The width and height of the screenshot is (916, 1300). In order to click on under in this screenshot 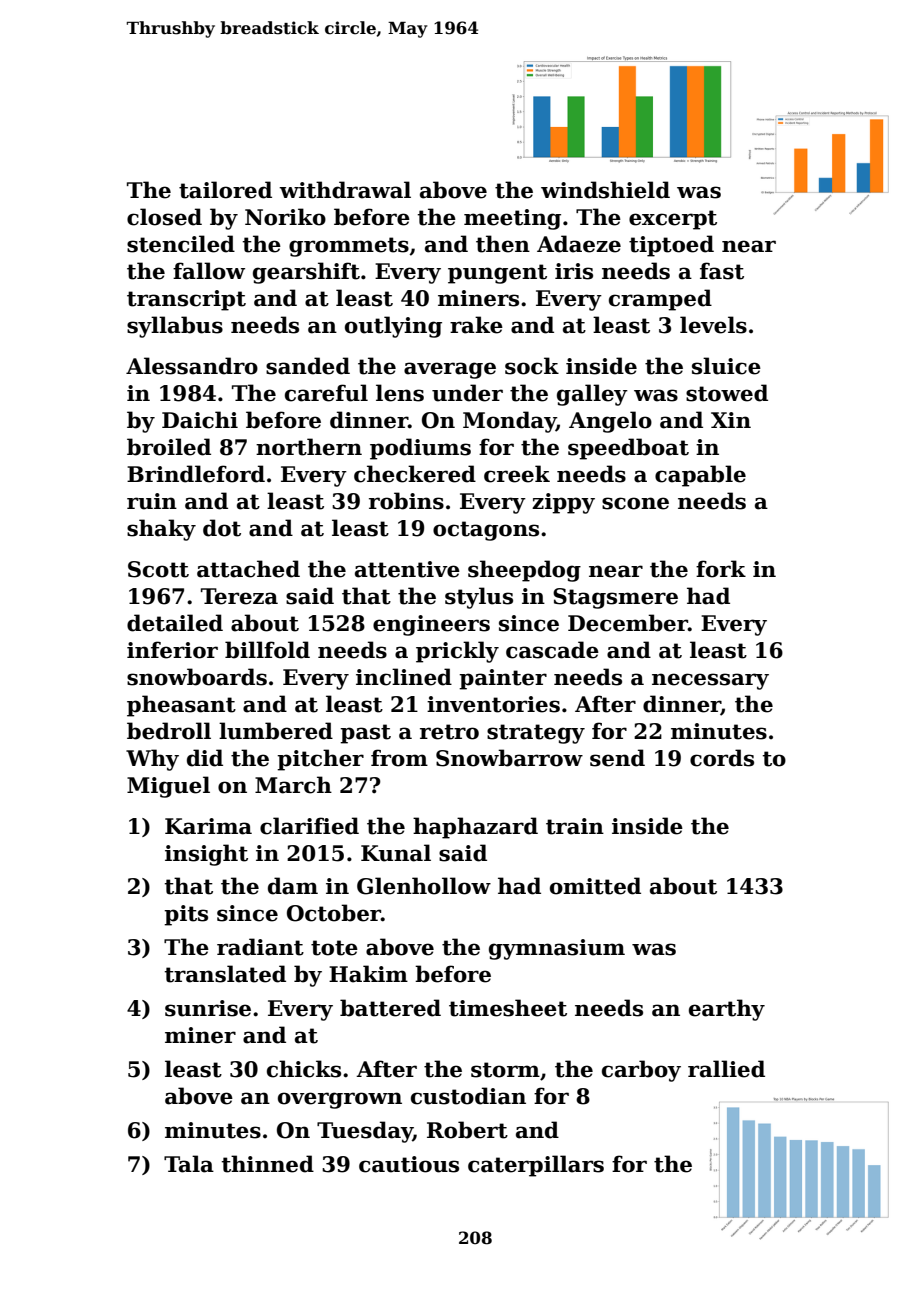, I will do `click(467, 393)`.
